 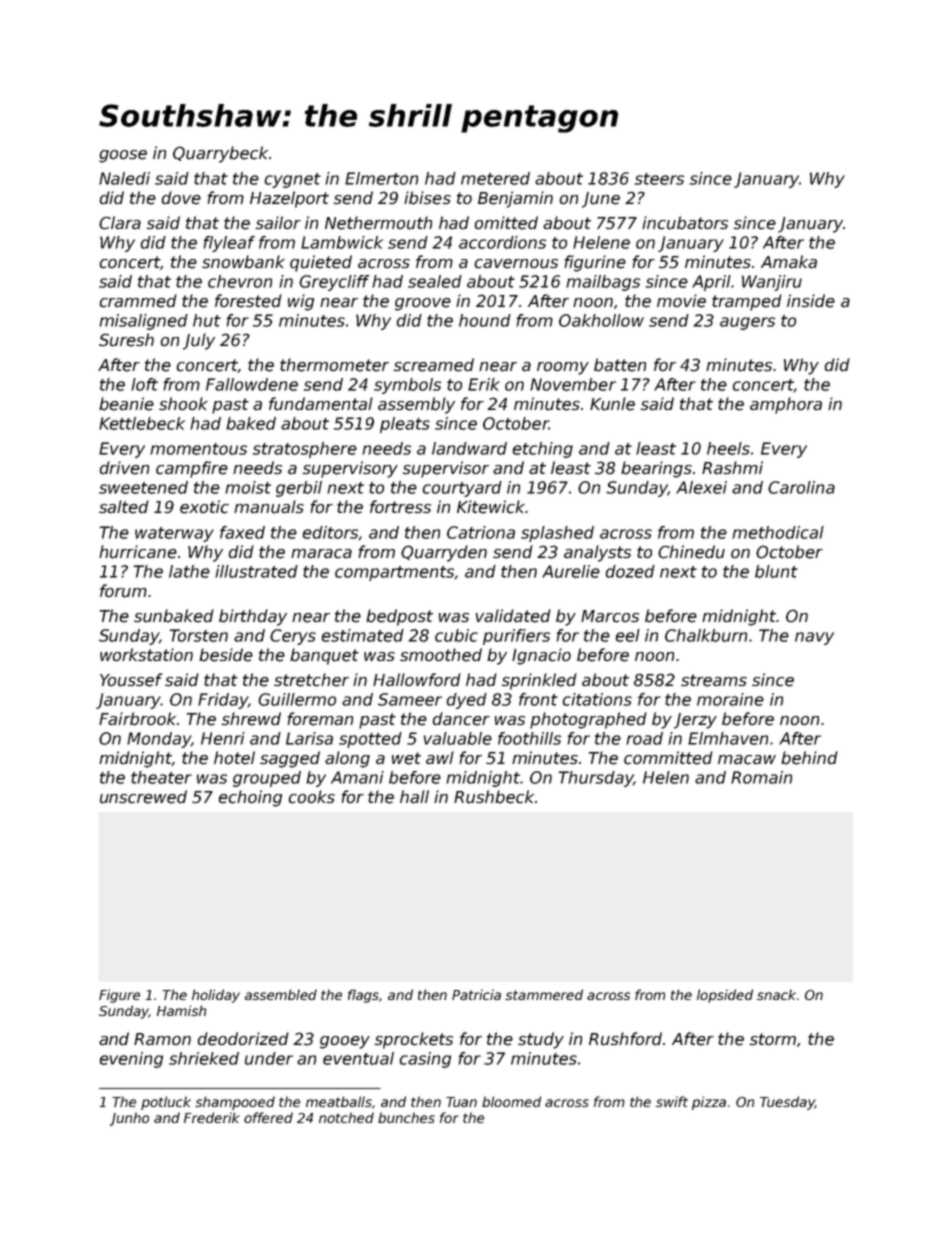 I want to click on Elmerton, so click(x=381, y=178).
